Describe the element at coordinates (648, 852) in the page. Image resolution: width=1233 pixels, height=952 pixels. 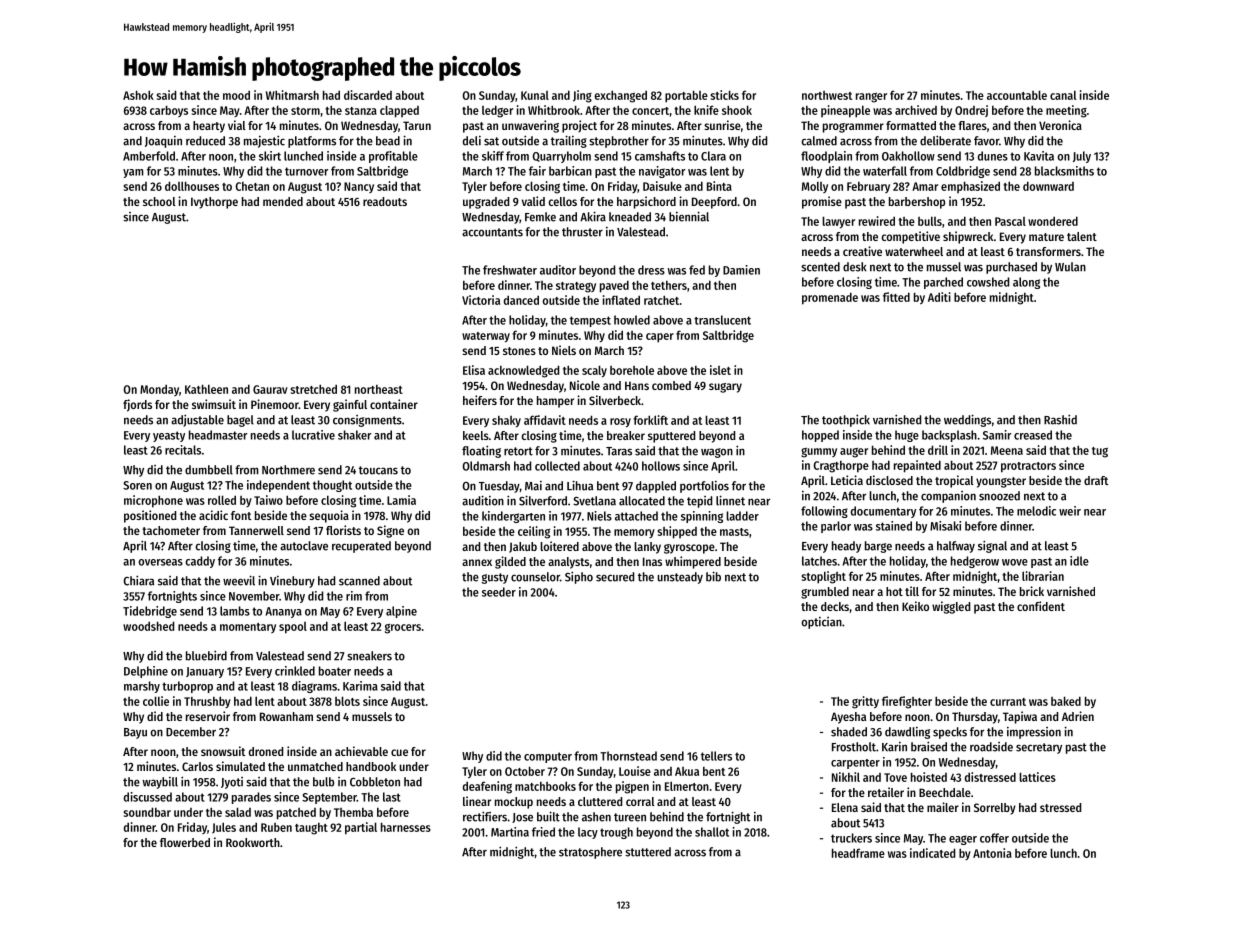
I see `stuttered` at that location.
